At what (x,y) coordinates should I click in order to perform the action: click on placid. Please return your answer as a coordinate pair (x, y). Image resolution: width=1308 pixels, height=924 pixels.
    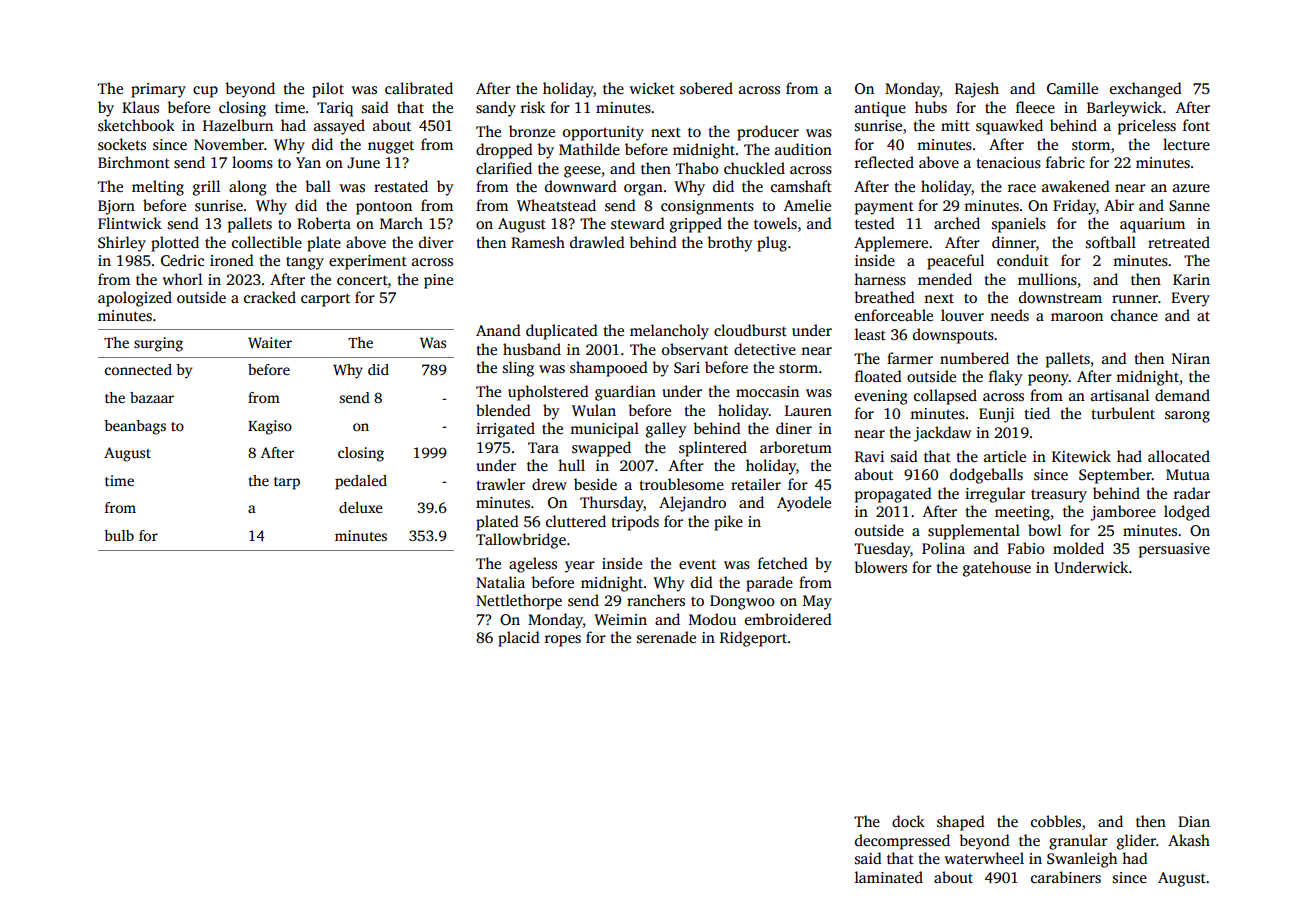
    Looking at the image, I should click on (519, 639).
